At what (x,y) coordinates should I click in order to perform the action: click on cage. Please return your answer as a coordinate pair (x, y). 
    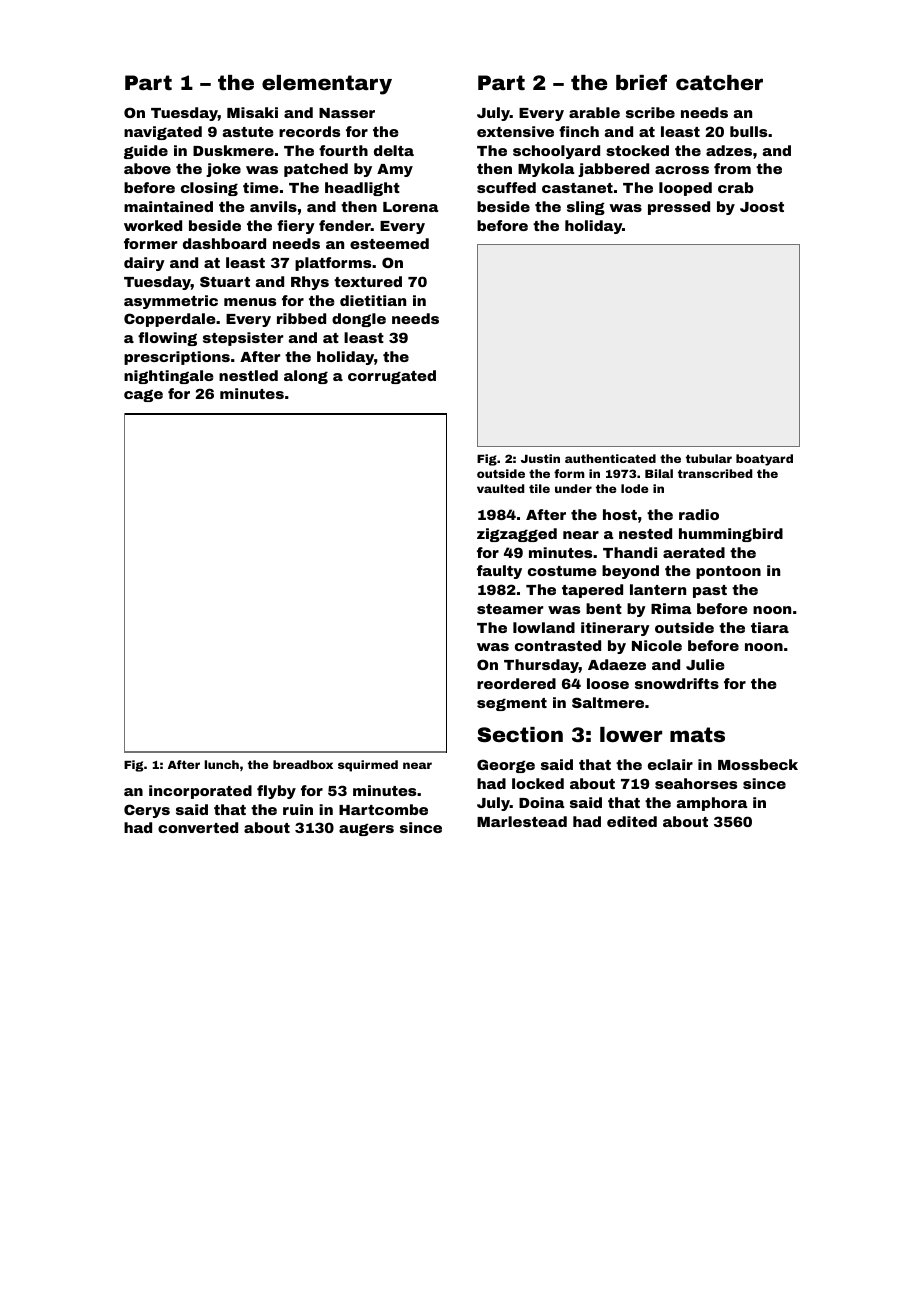
    Looking at the image, I should click on (143, 395).
